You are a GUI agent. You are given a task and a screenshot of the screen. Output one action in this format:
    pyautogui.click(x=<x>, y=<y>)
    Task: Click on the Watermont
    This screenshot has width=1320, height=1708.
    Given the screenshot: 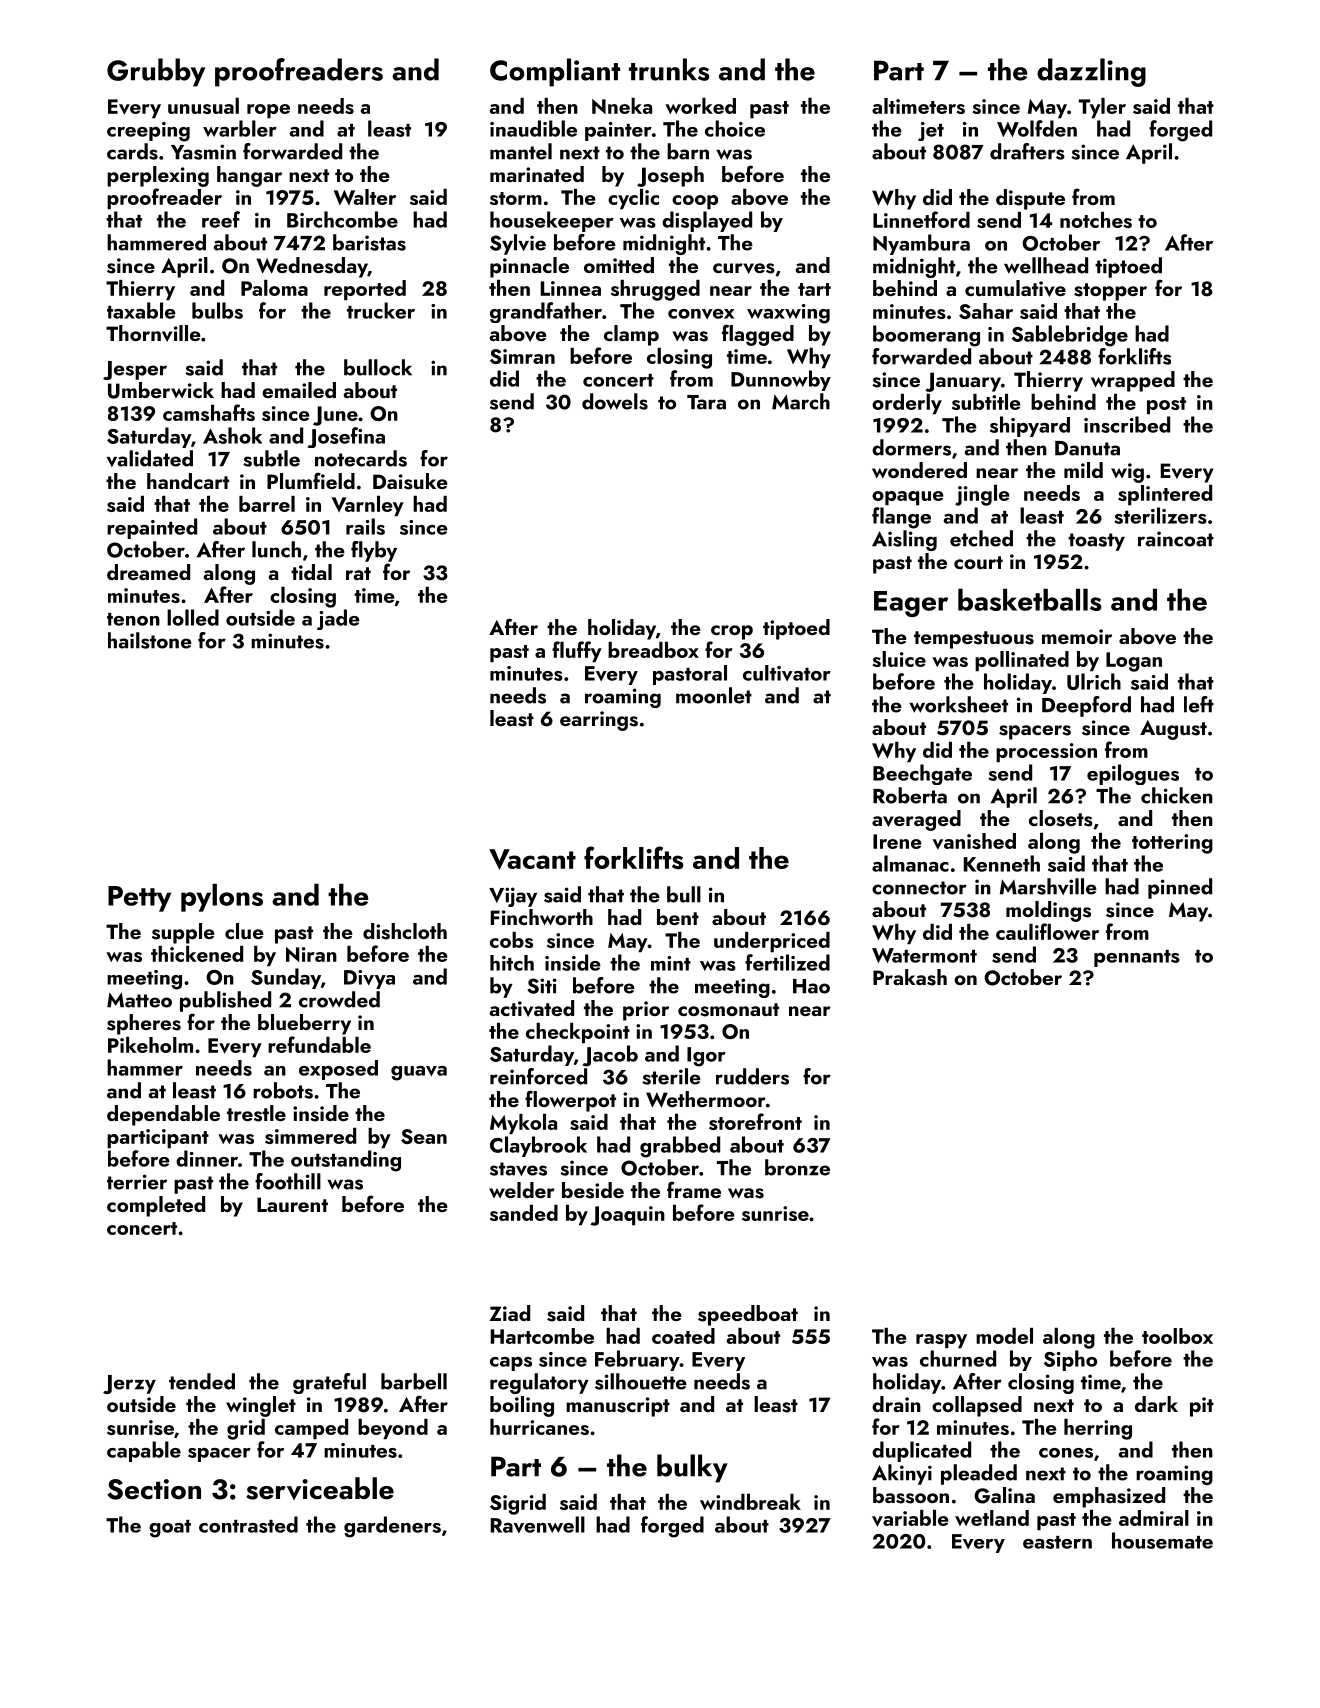 What is the action you would take?
    pyautogui.click(x=924, y=955)
